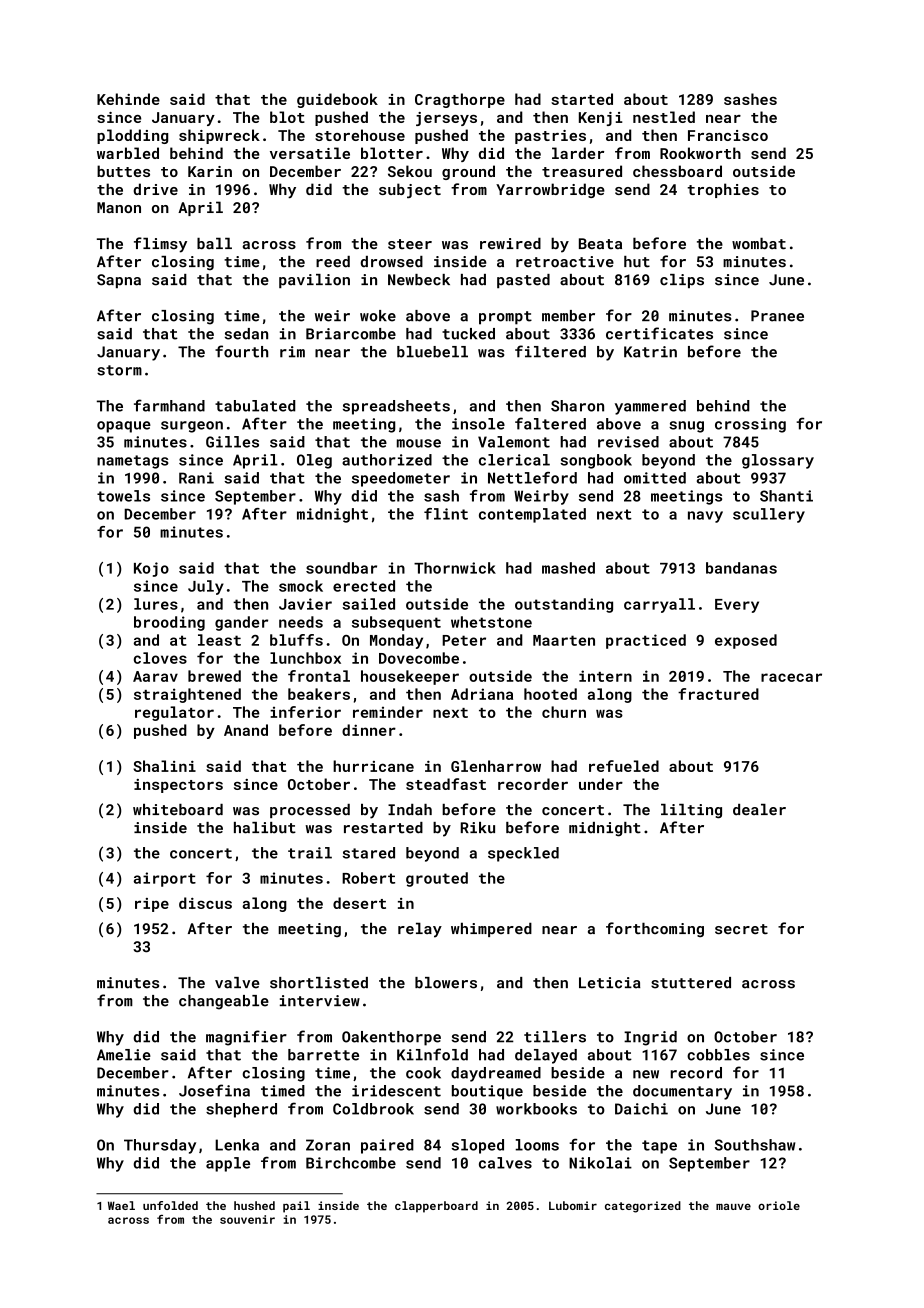 The width and height of the screenshot is (924, 1308). Describe the element at coordinates (759, 243) in the screenshot. I see `wombat` at that location.
